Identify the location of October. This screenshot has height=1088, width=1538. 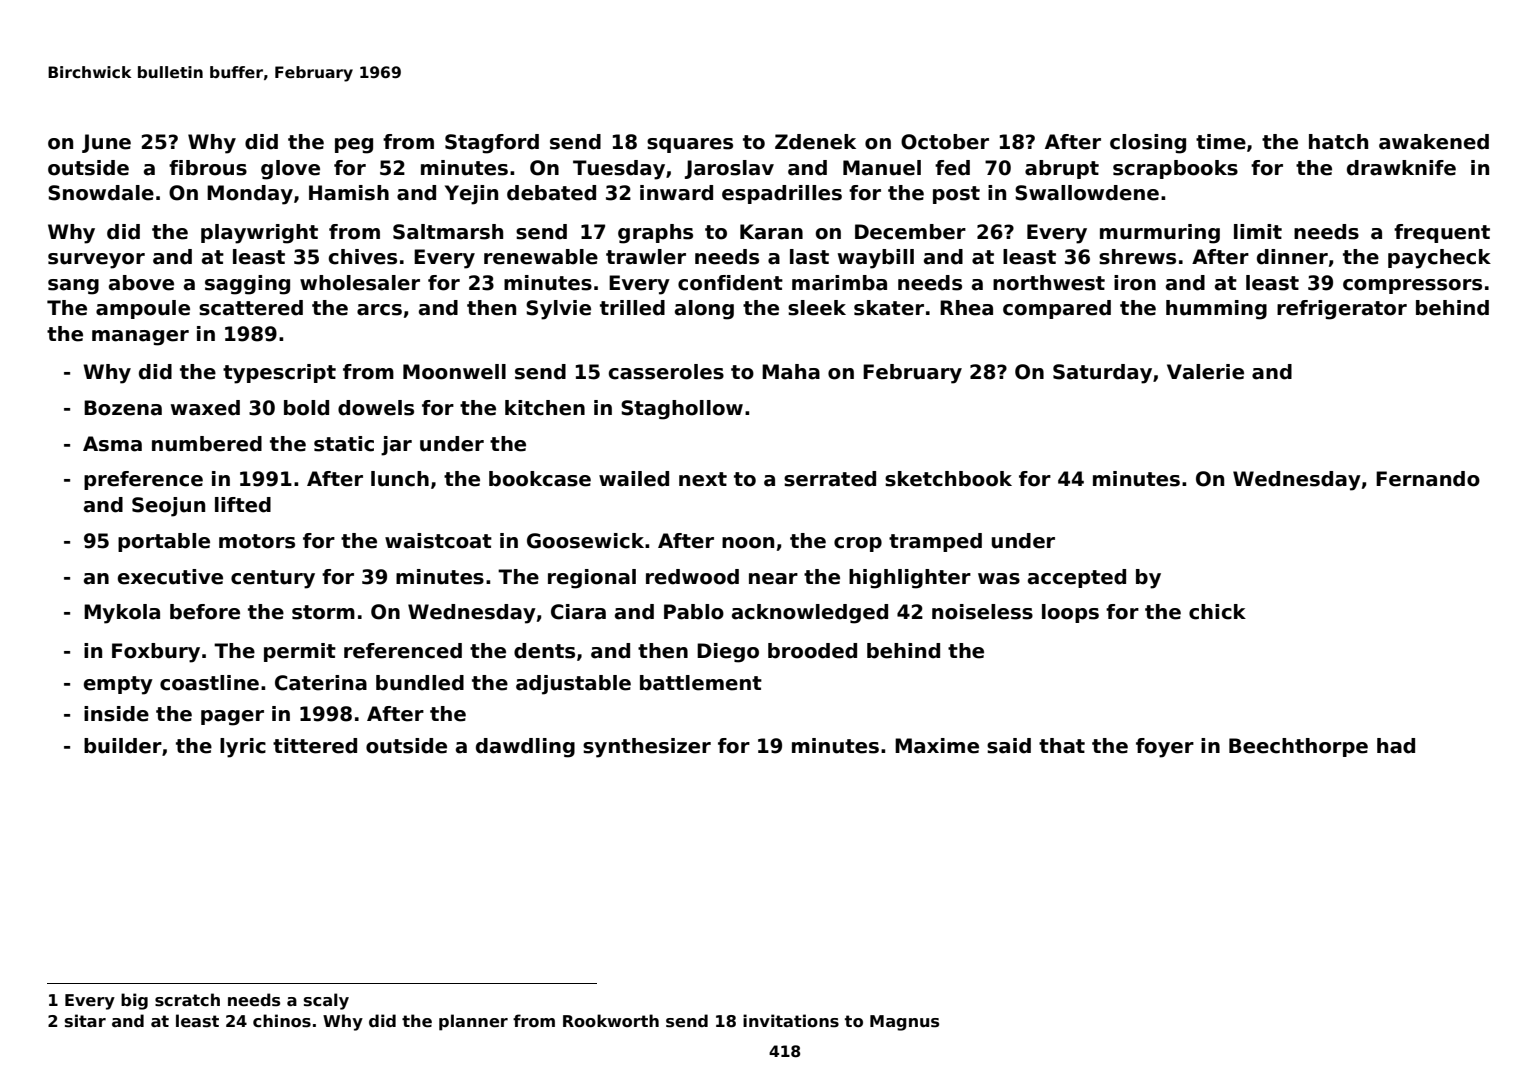
(945, 142).
